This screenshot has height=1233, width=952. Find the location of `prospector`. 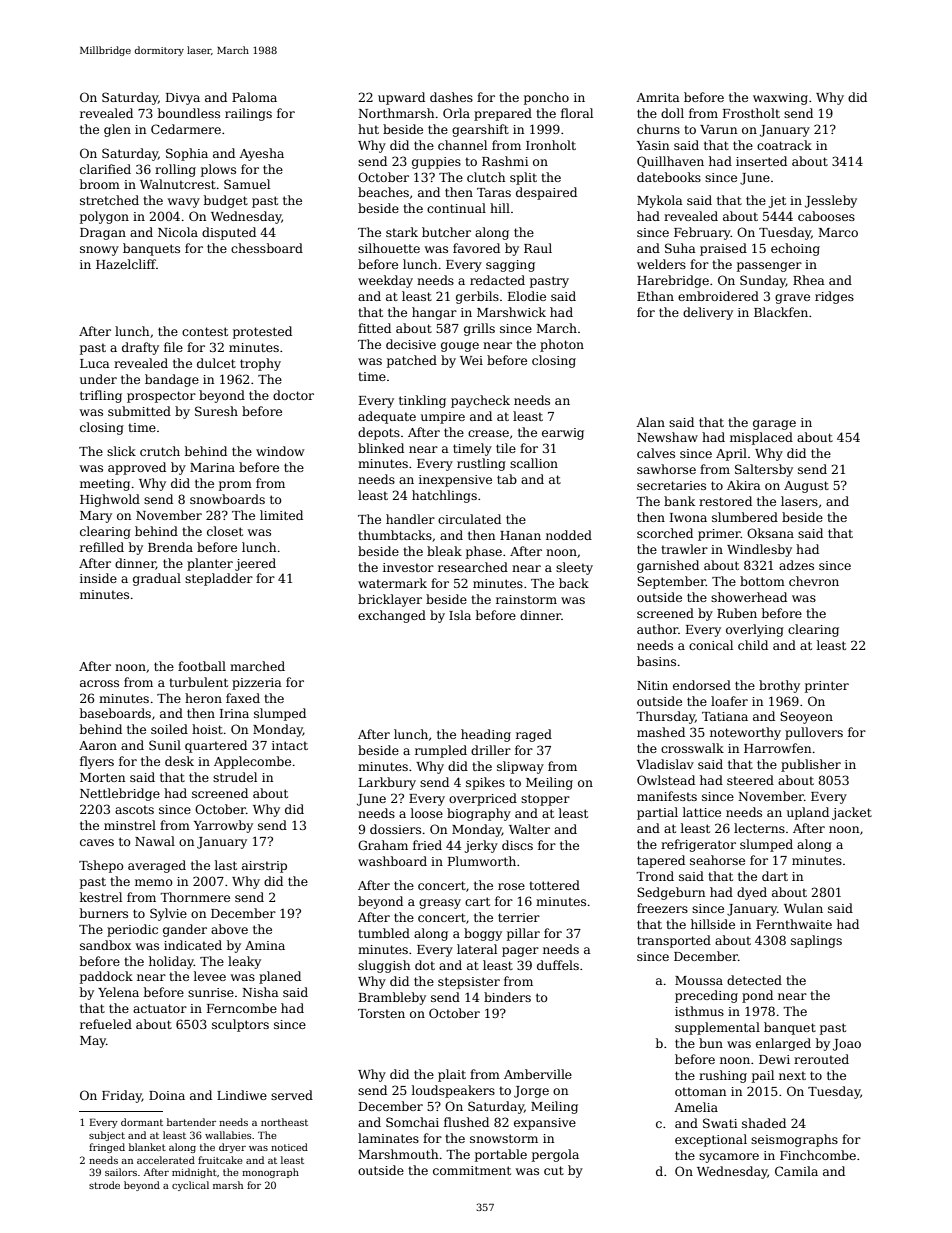

prospector is located at coordinates (161, 397).
